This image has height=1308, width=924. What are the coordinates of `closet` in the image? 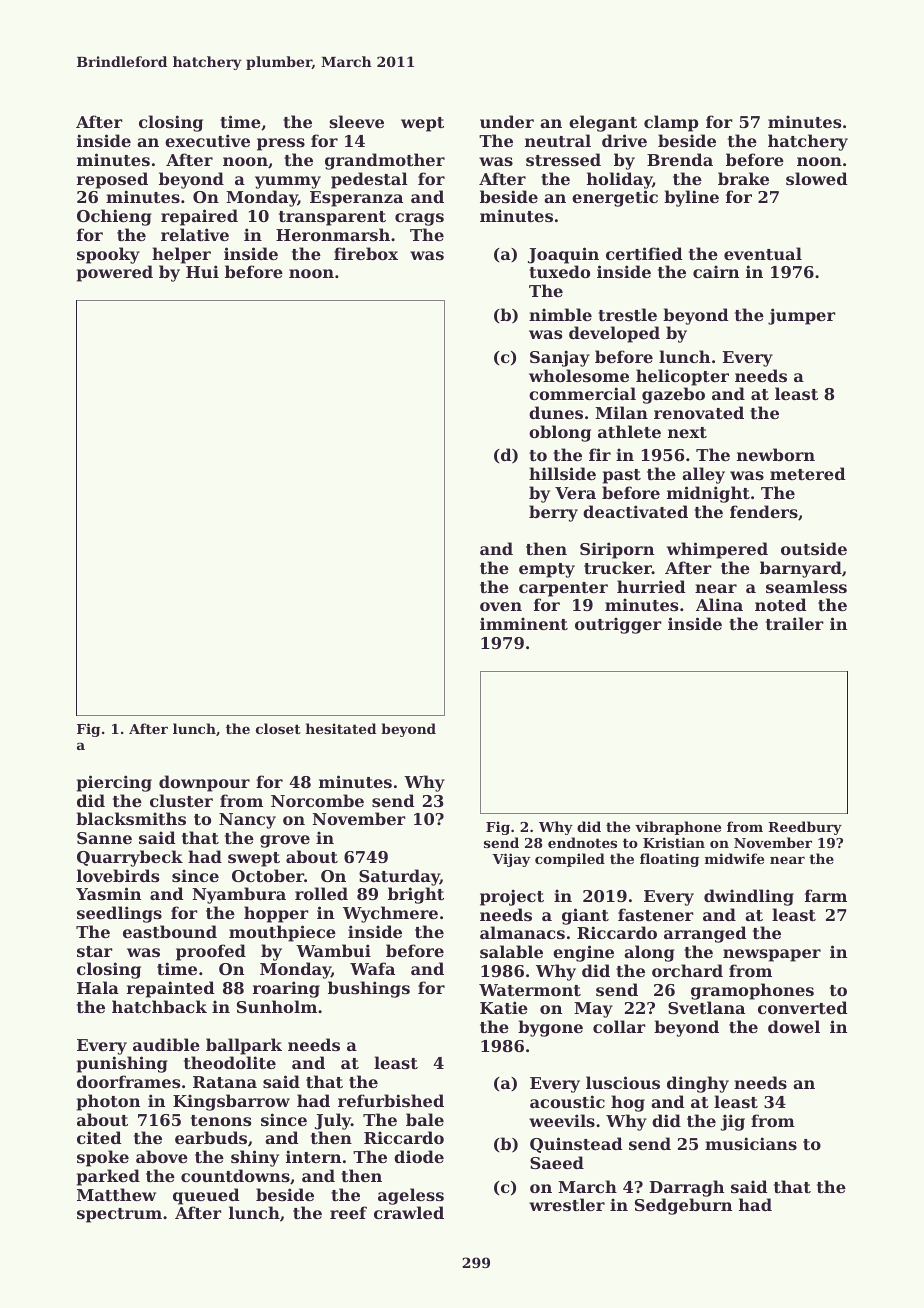 It's located at (278, 728).
